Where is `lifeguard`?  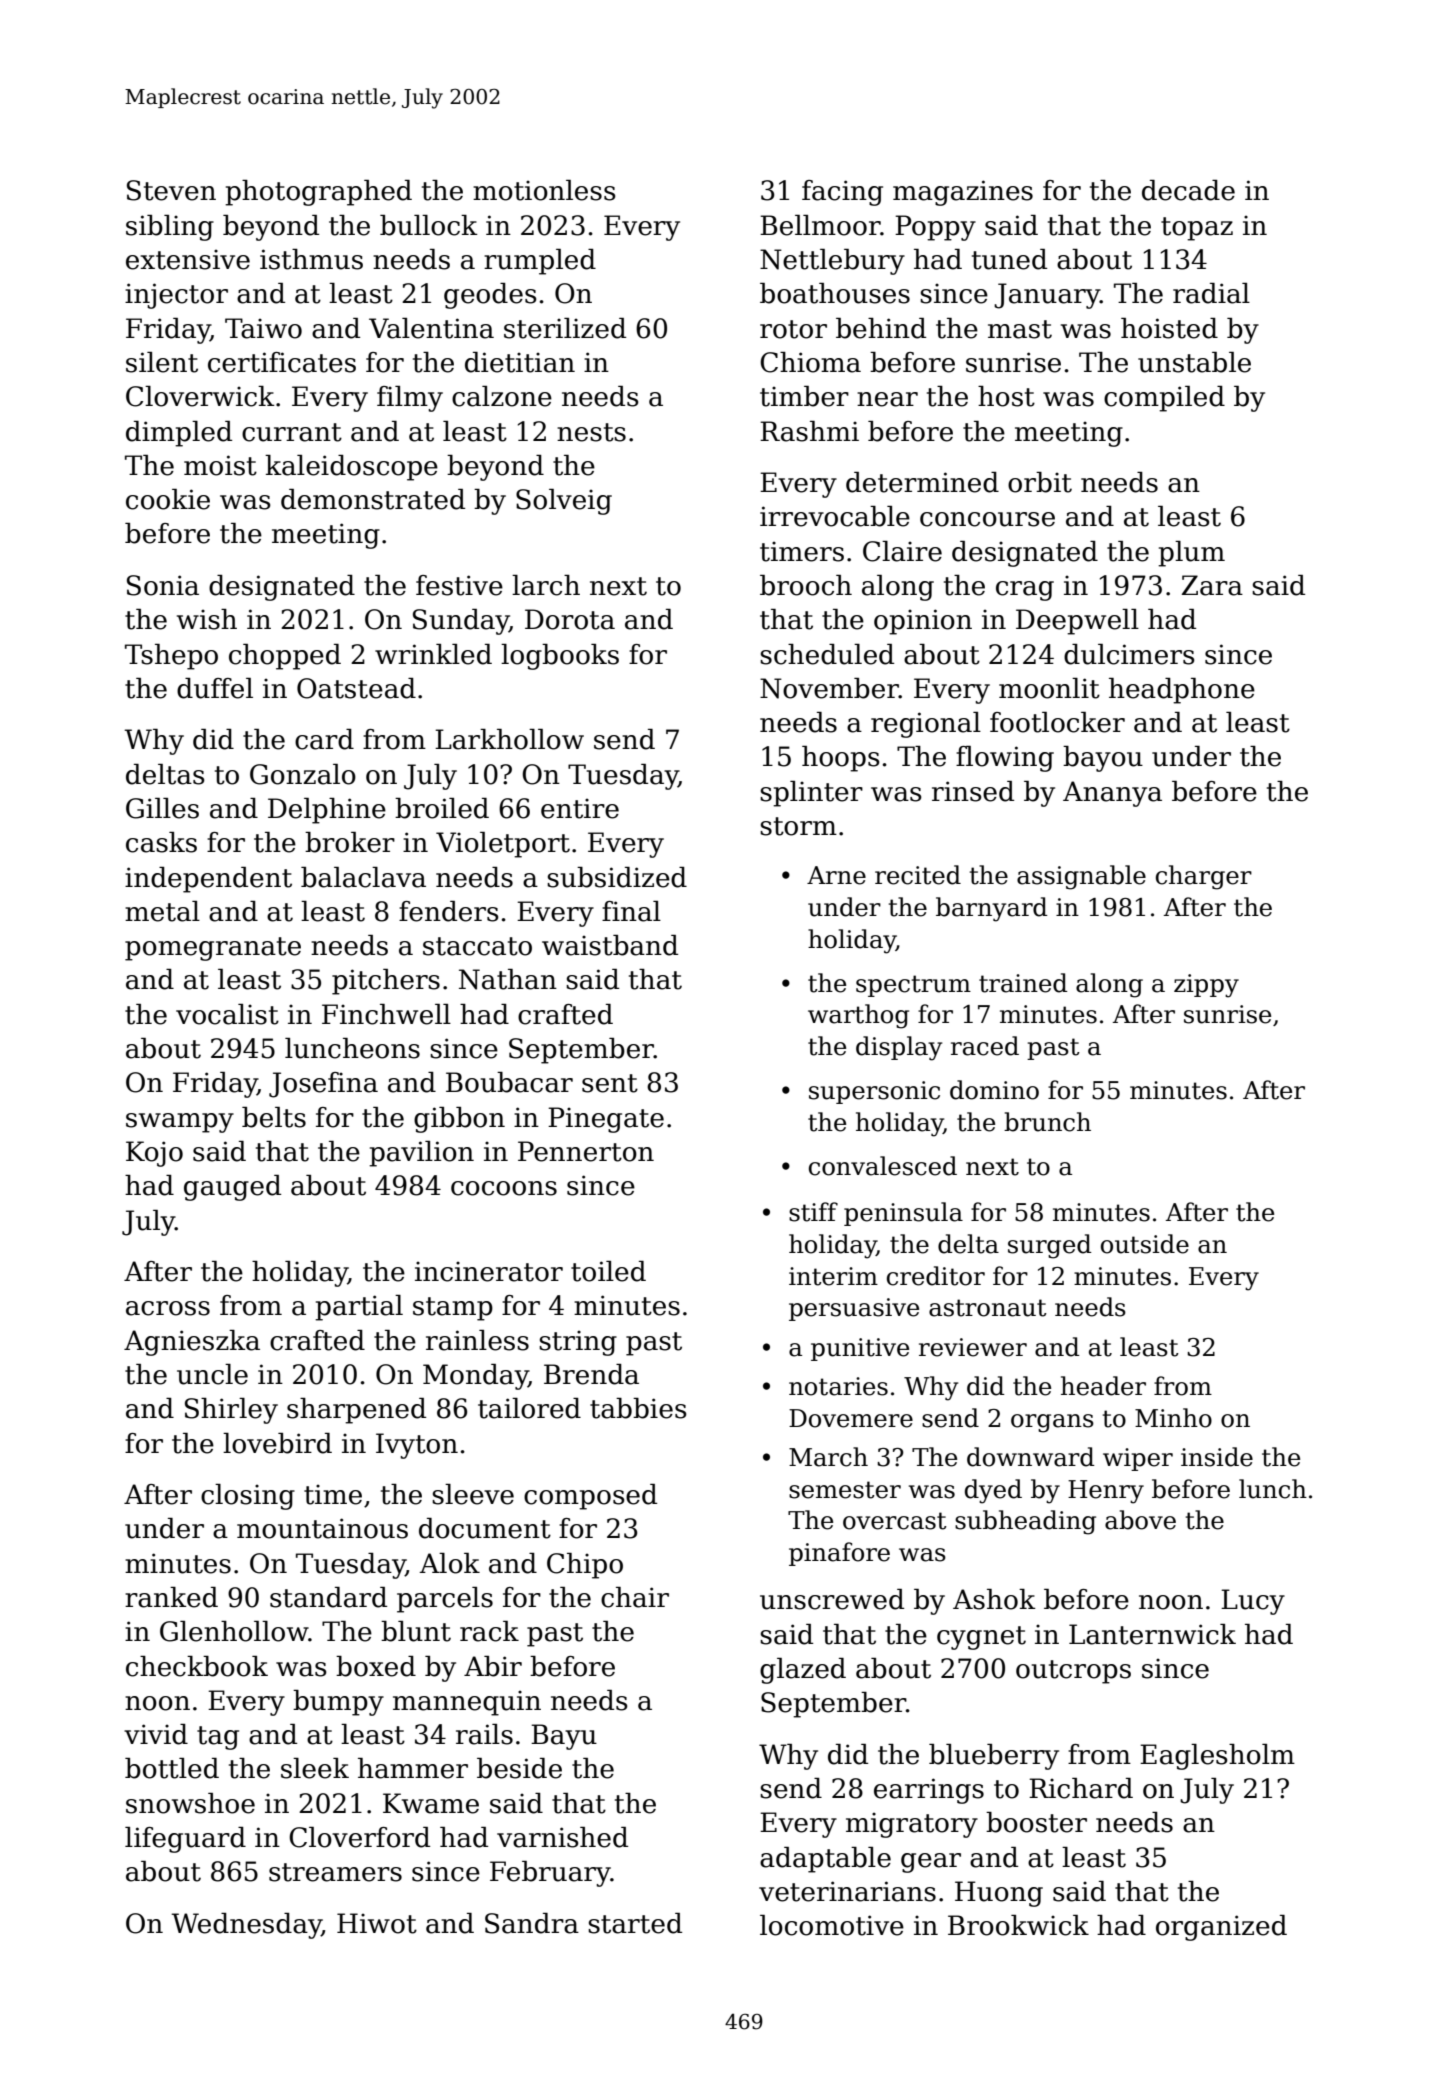 lifeguard is located at coordinates (185, 1840).
